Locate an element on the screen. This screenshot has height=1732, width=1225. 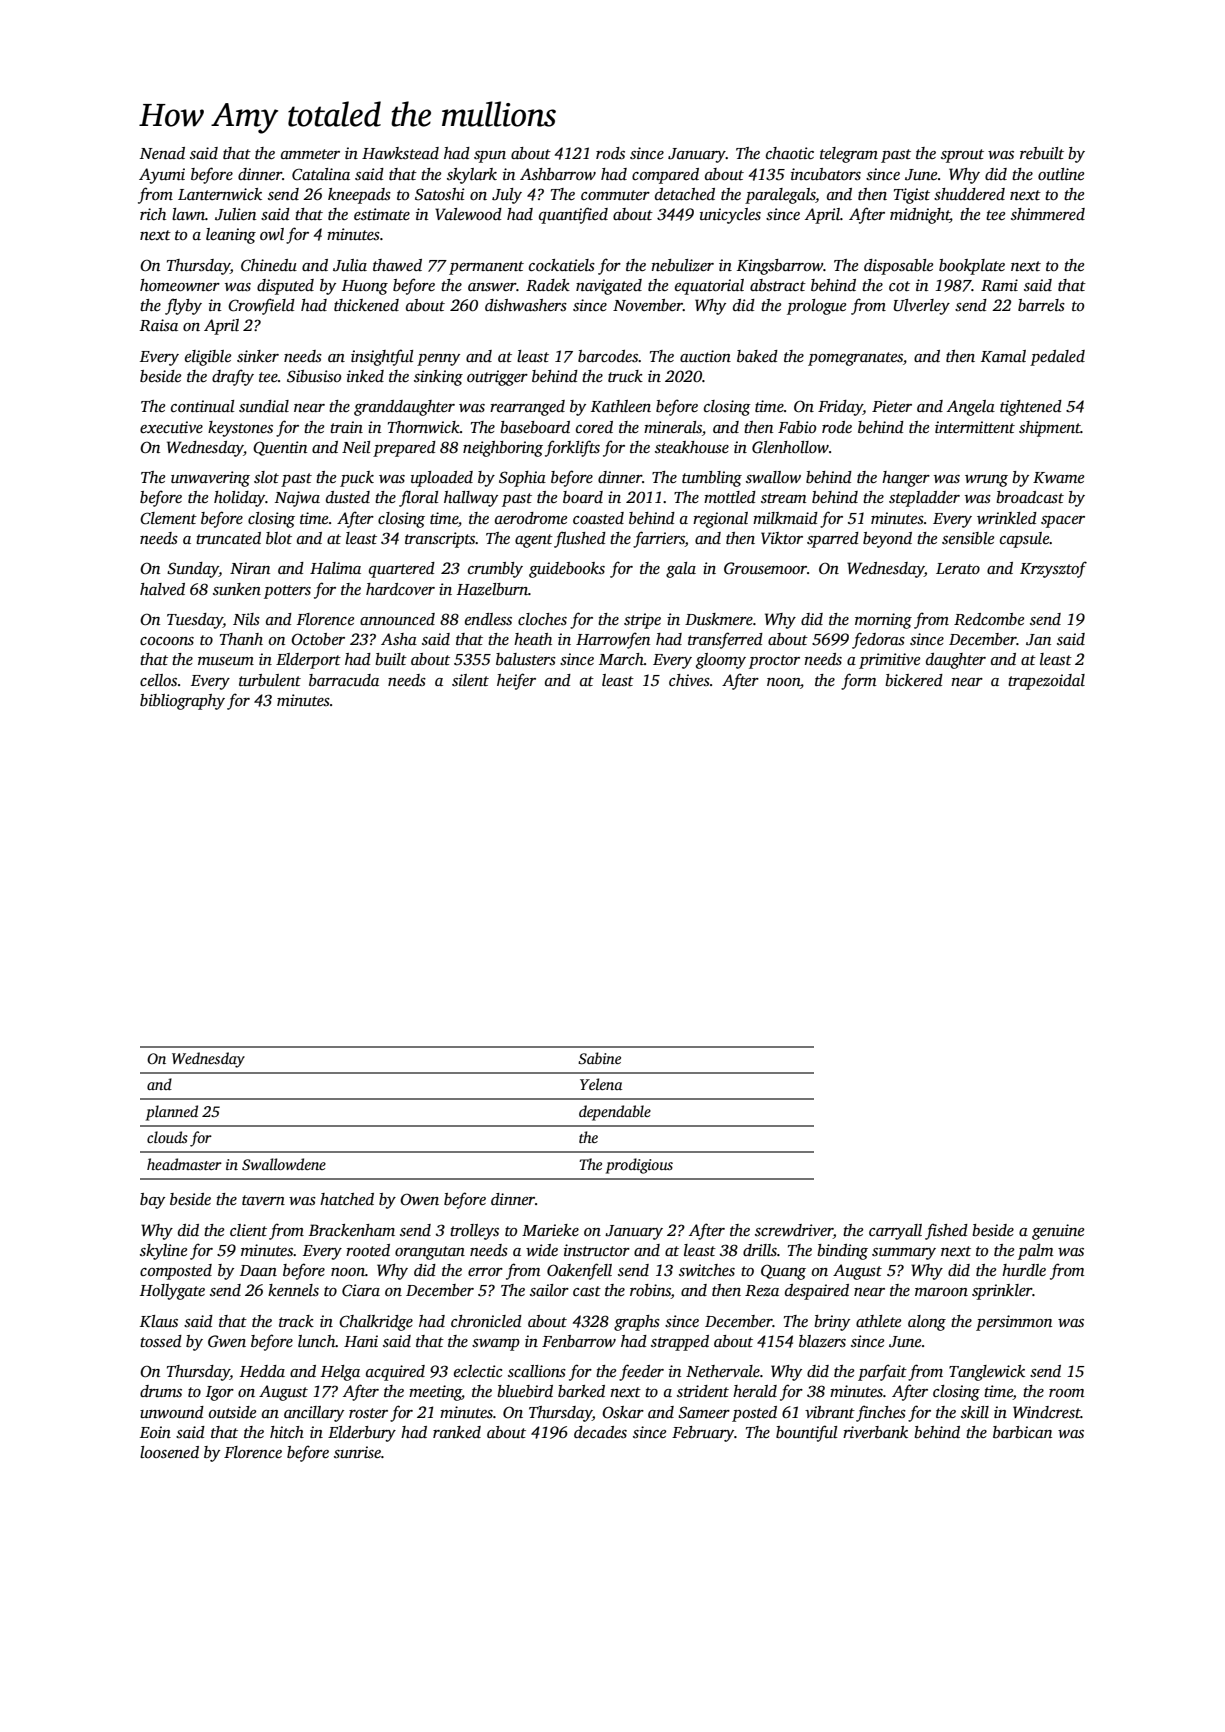
Owen is located at coordinates (419, 1199).
